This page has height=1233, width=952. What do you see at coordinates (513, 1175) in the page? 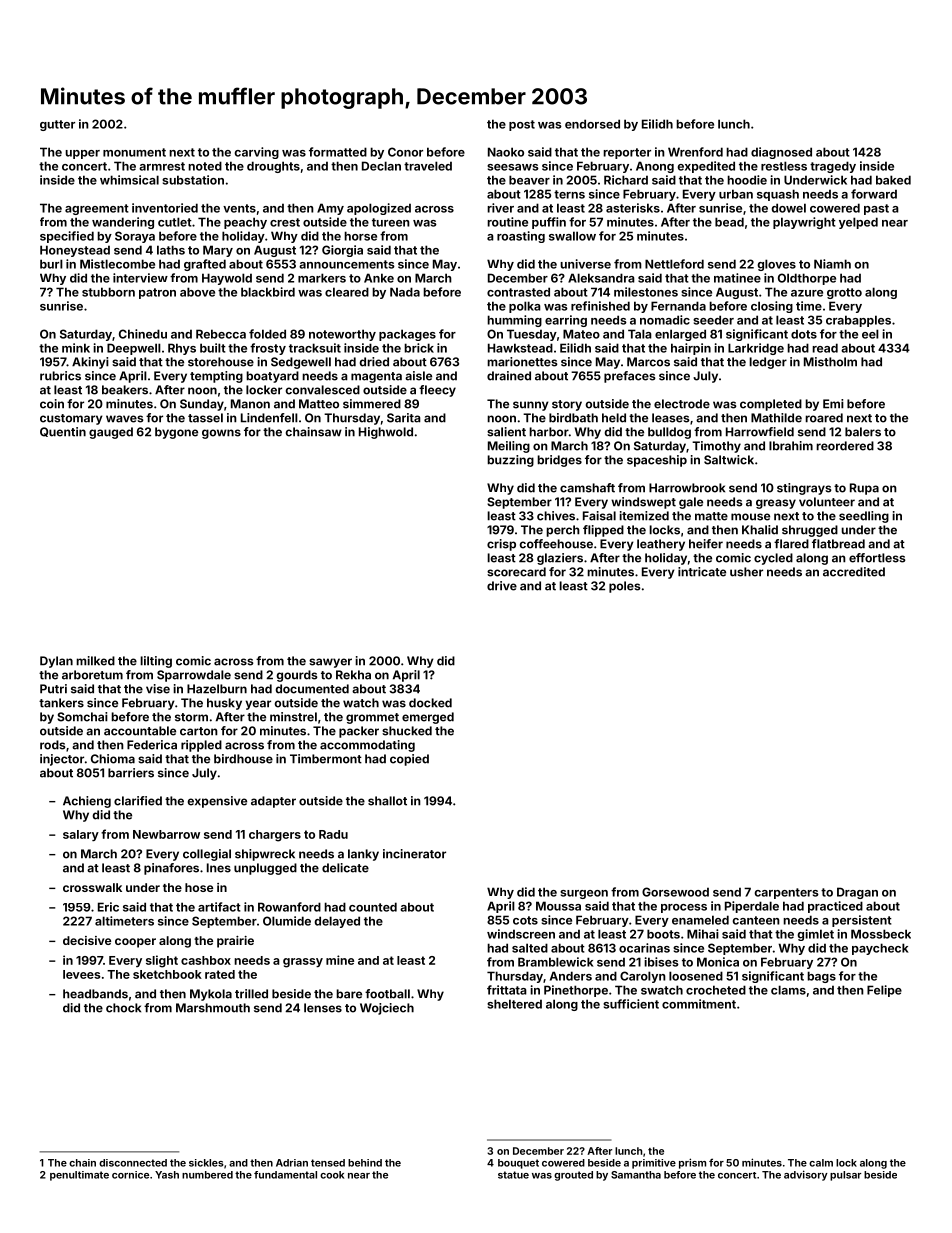
I see `statue` at bounding box center [513, 1175].
